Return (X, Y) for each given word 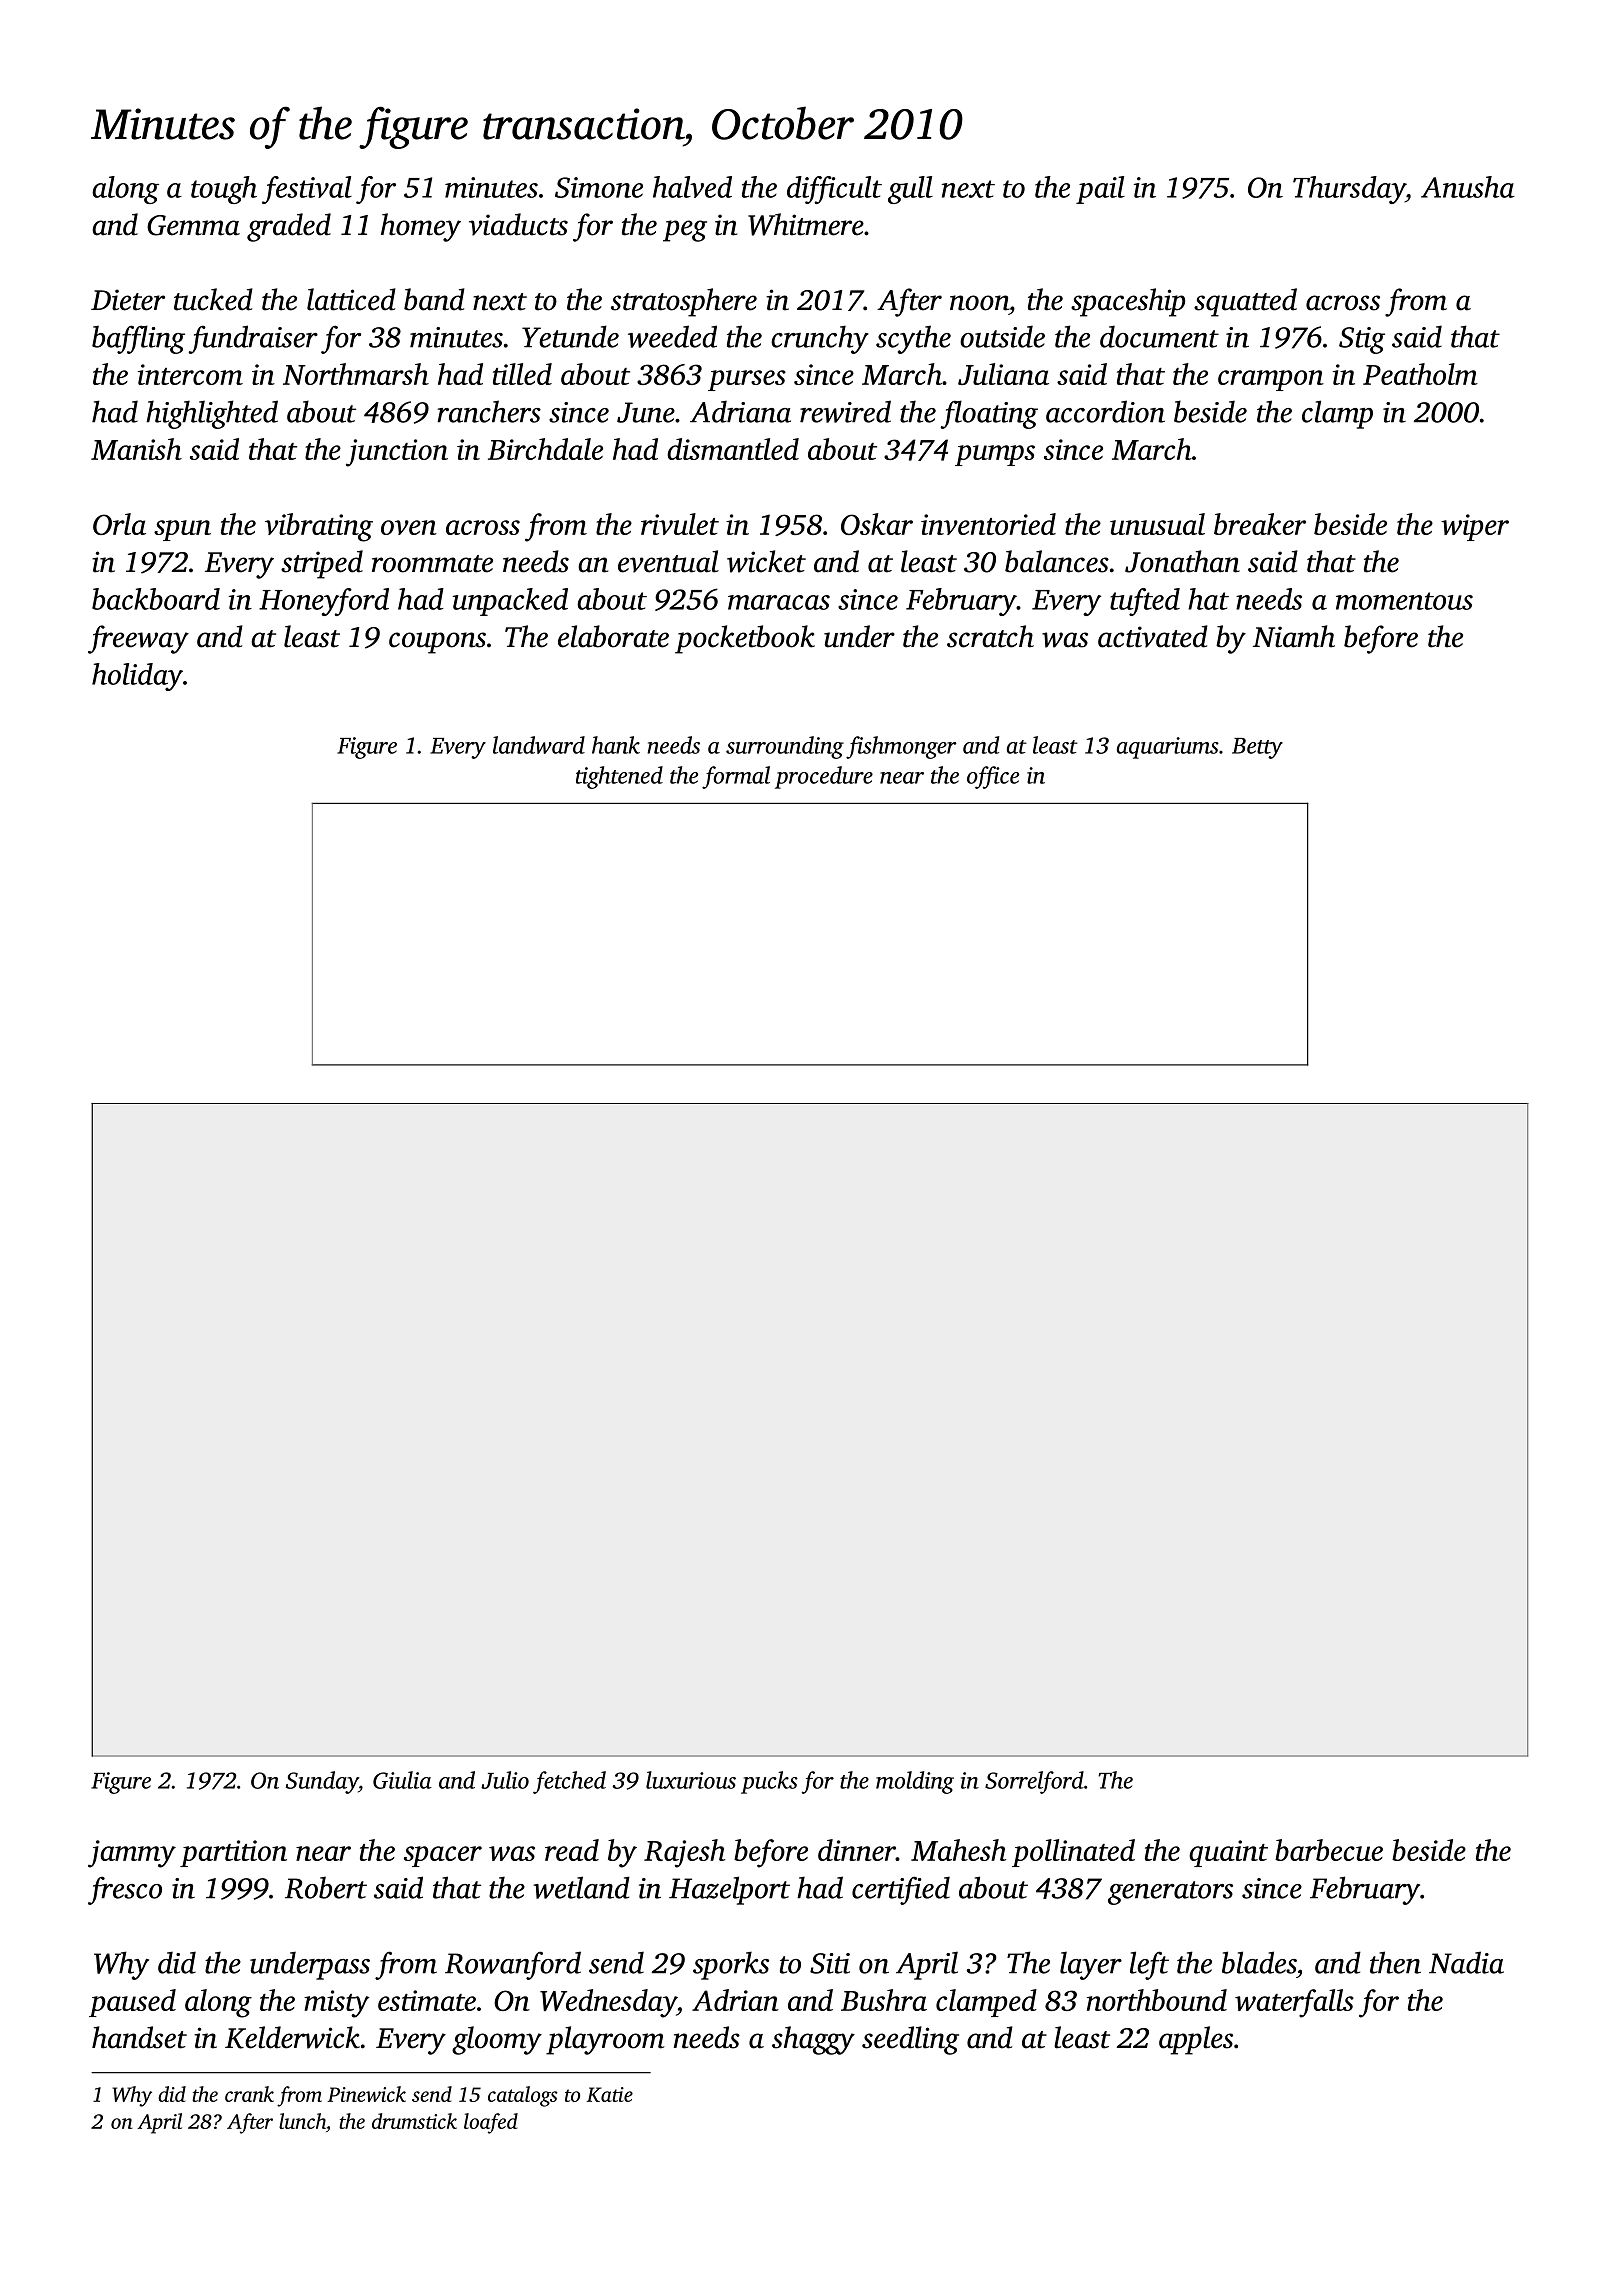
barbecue (1329, 1850)
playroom (605, 2040)
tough (224, 190)
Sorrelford (1034, 1782)
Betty (1257, 748)
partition (233, 1853)
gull (910, 190)
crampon (1271, 380)
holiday (137, 677)
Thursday (1349, 190)
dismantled (733, 449)
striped (322, 564)
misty (337, 2004)
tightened (619, 777)
